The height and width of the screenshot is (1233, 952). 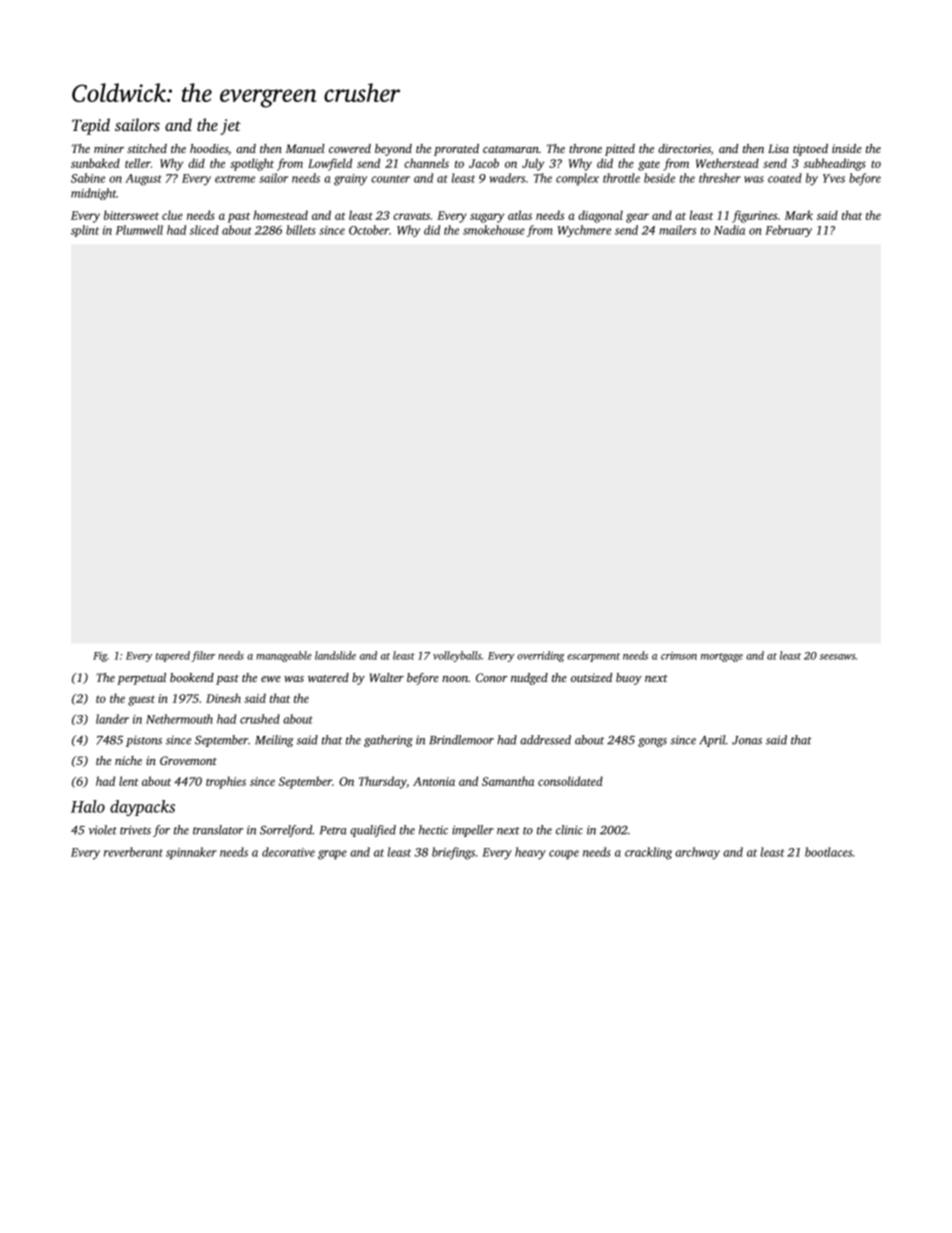 What do you see at coordinates (330, 164) in the screenshot?
I see `Lowfield` at bounding box center [330, 164].
